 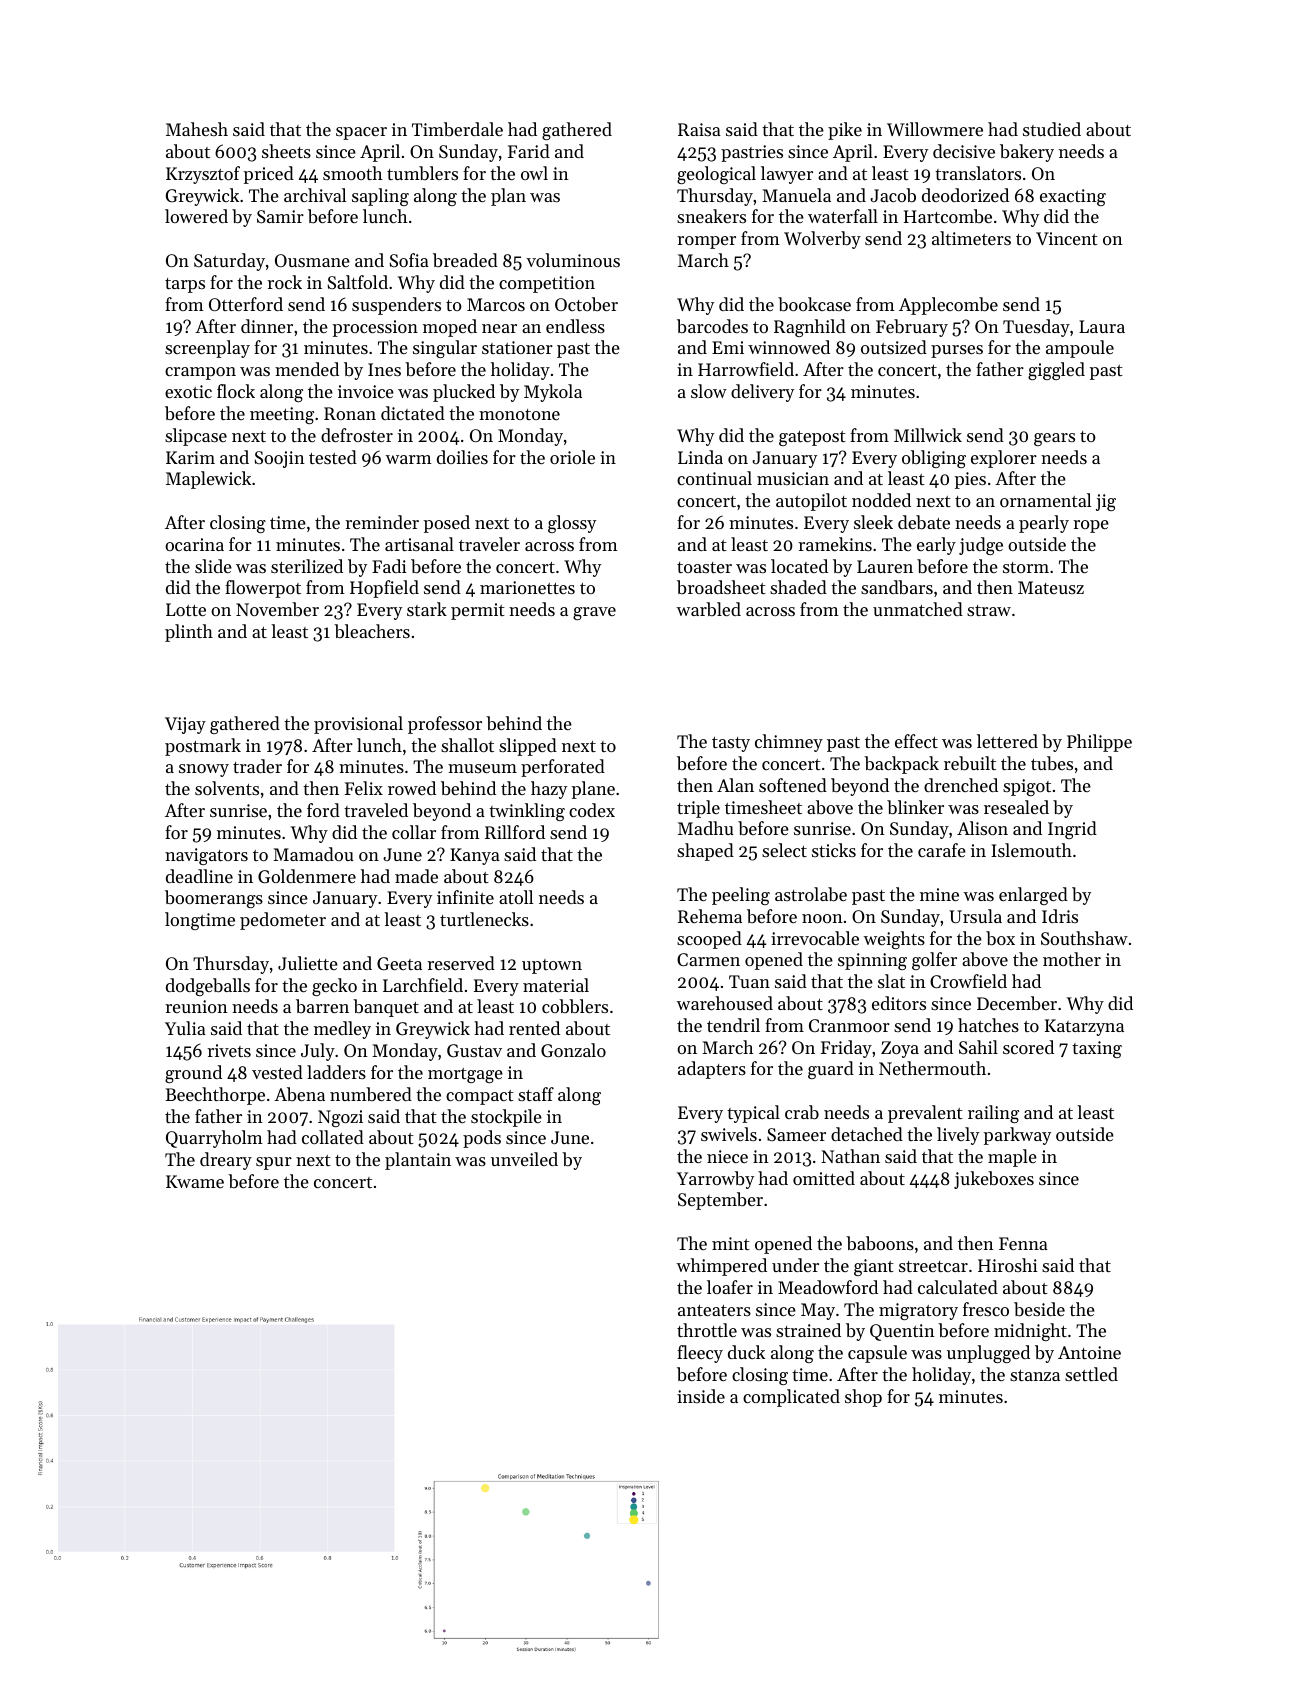 I want to click on settled, so click(x=1091, y=1374).
